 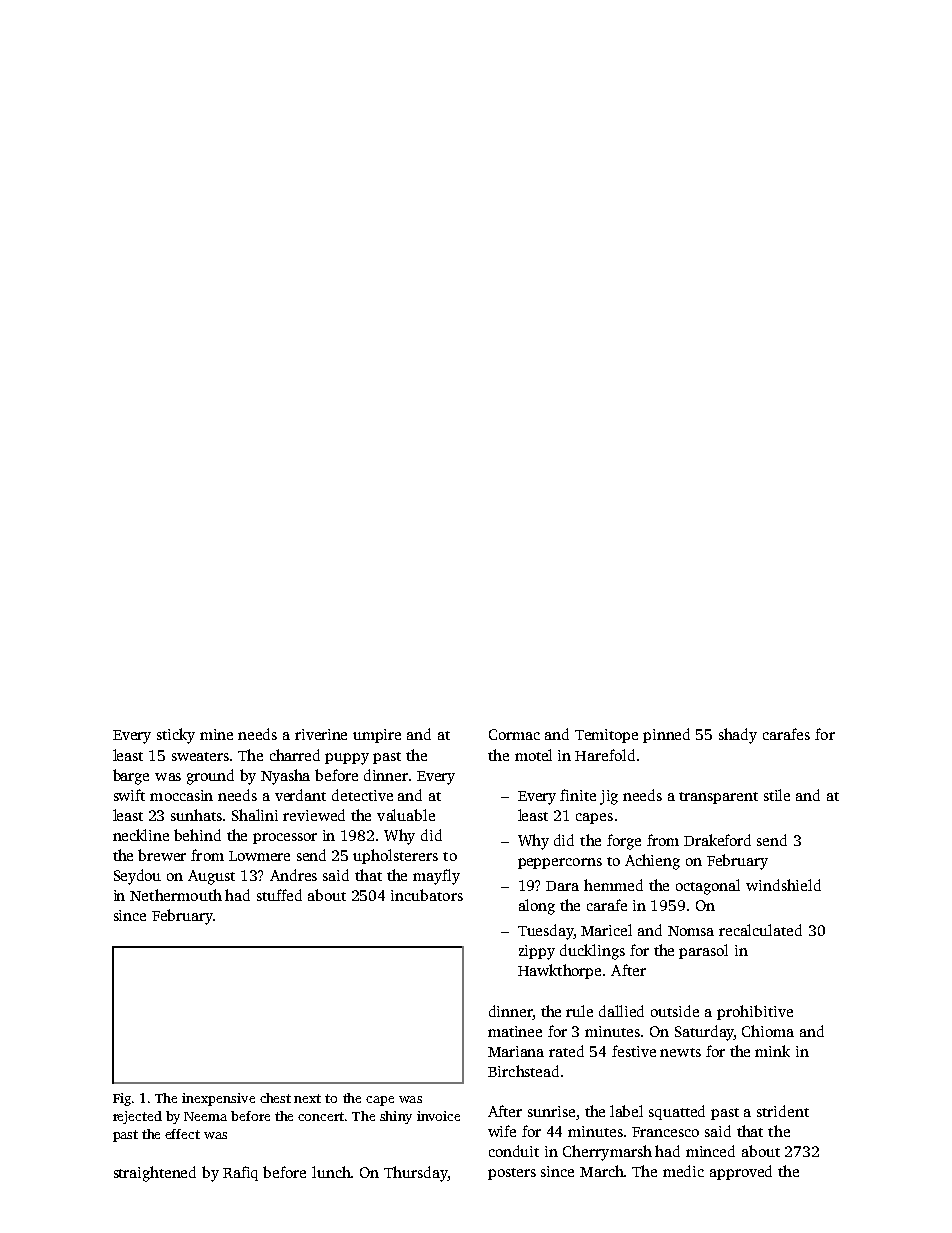 I want to click on Nyasha, so click(x=285, y=777).
